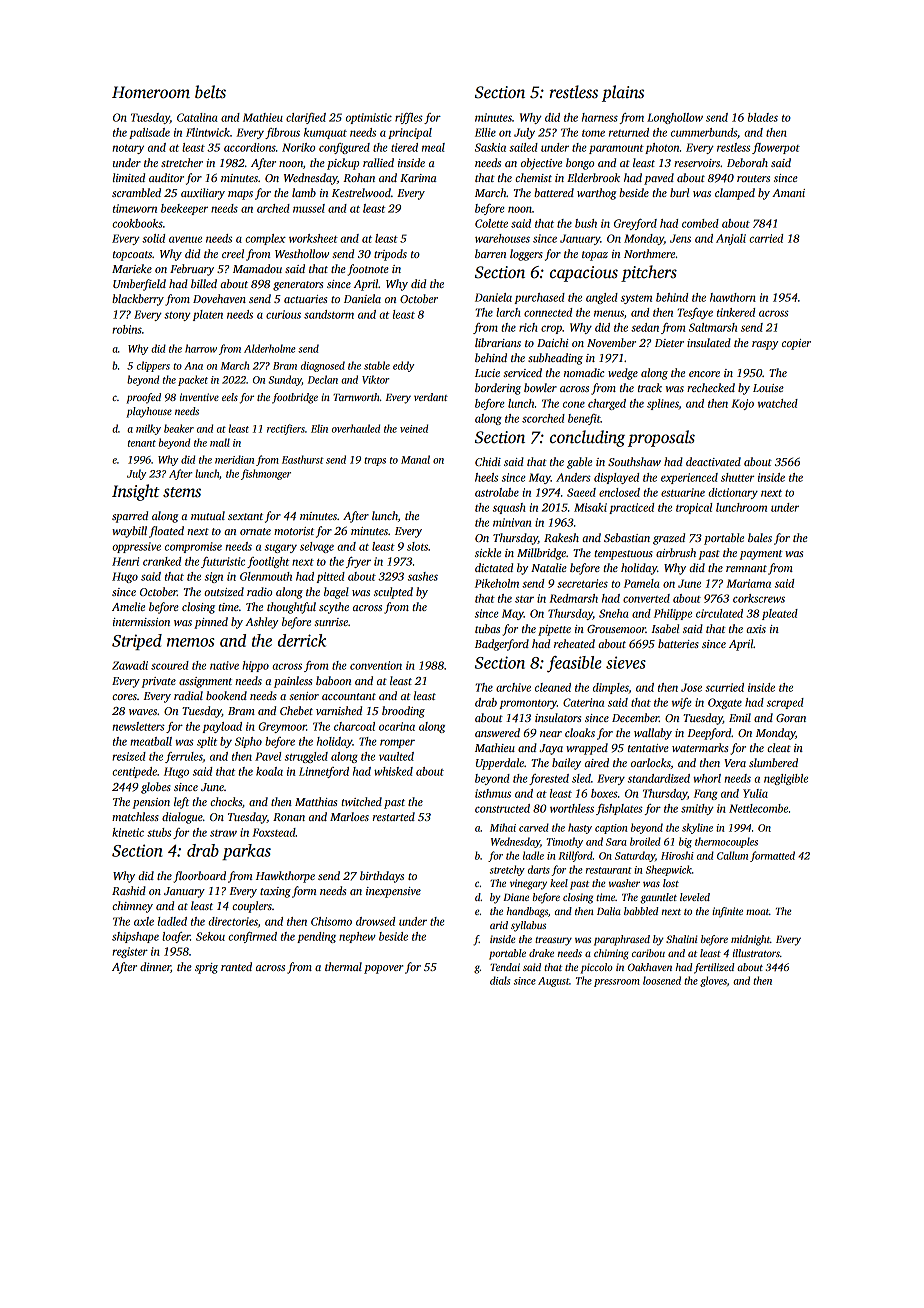  I want to click on remnant, so click(746, 568).
